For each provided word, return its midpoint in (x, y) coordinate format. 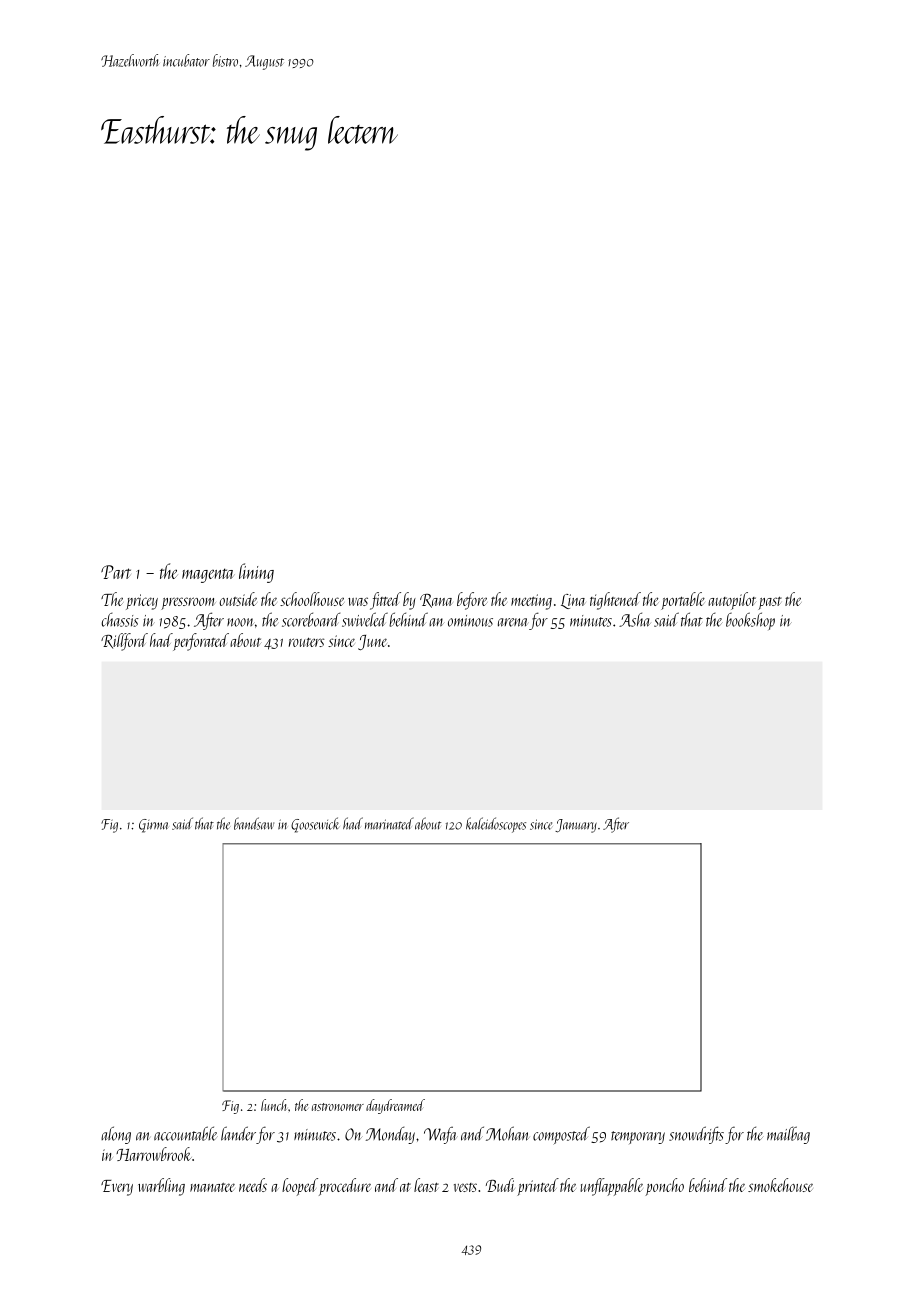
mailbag (788, 1135)
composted (561, 1135)
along (116, 1135)
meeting (531, 602)
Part (116, 572)
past (770, 603)
